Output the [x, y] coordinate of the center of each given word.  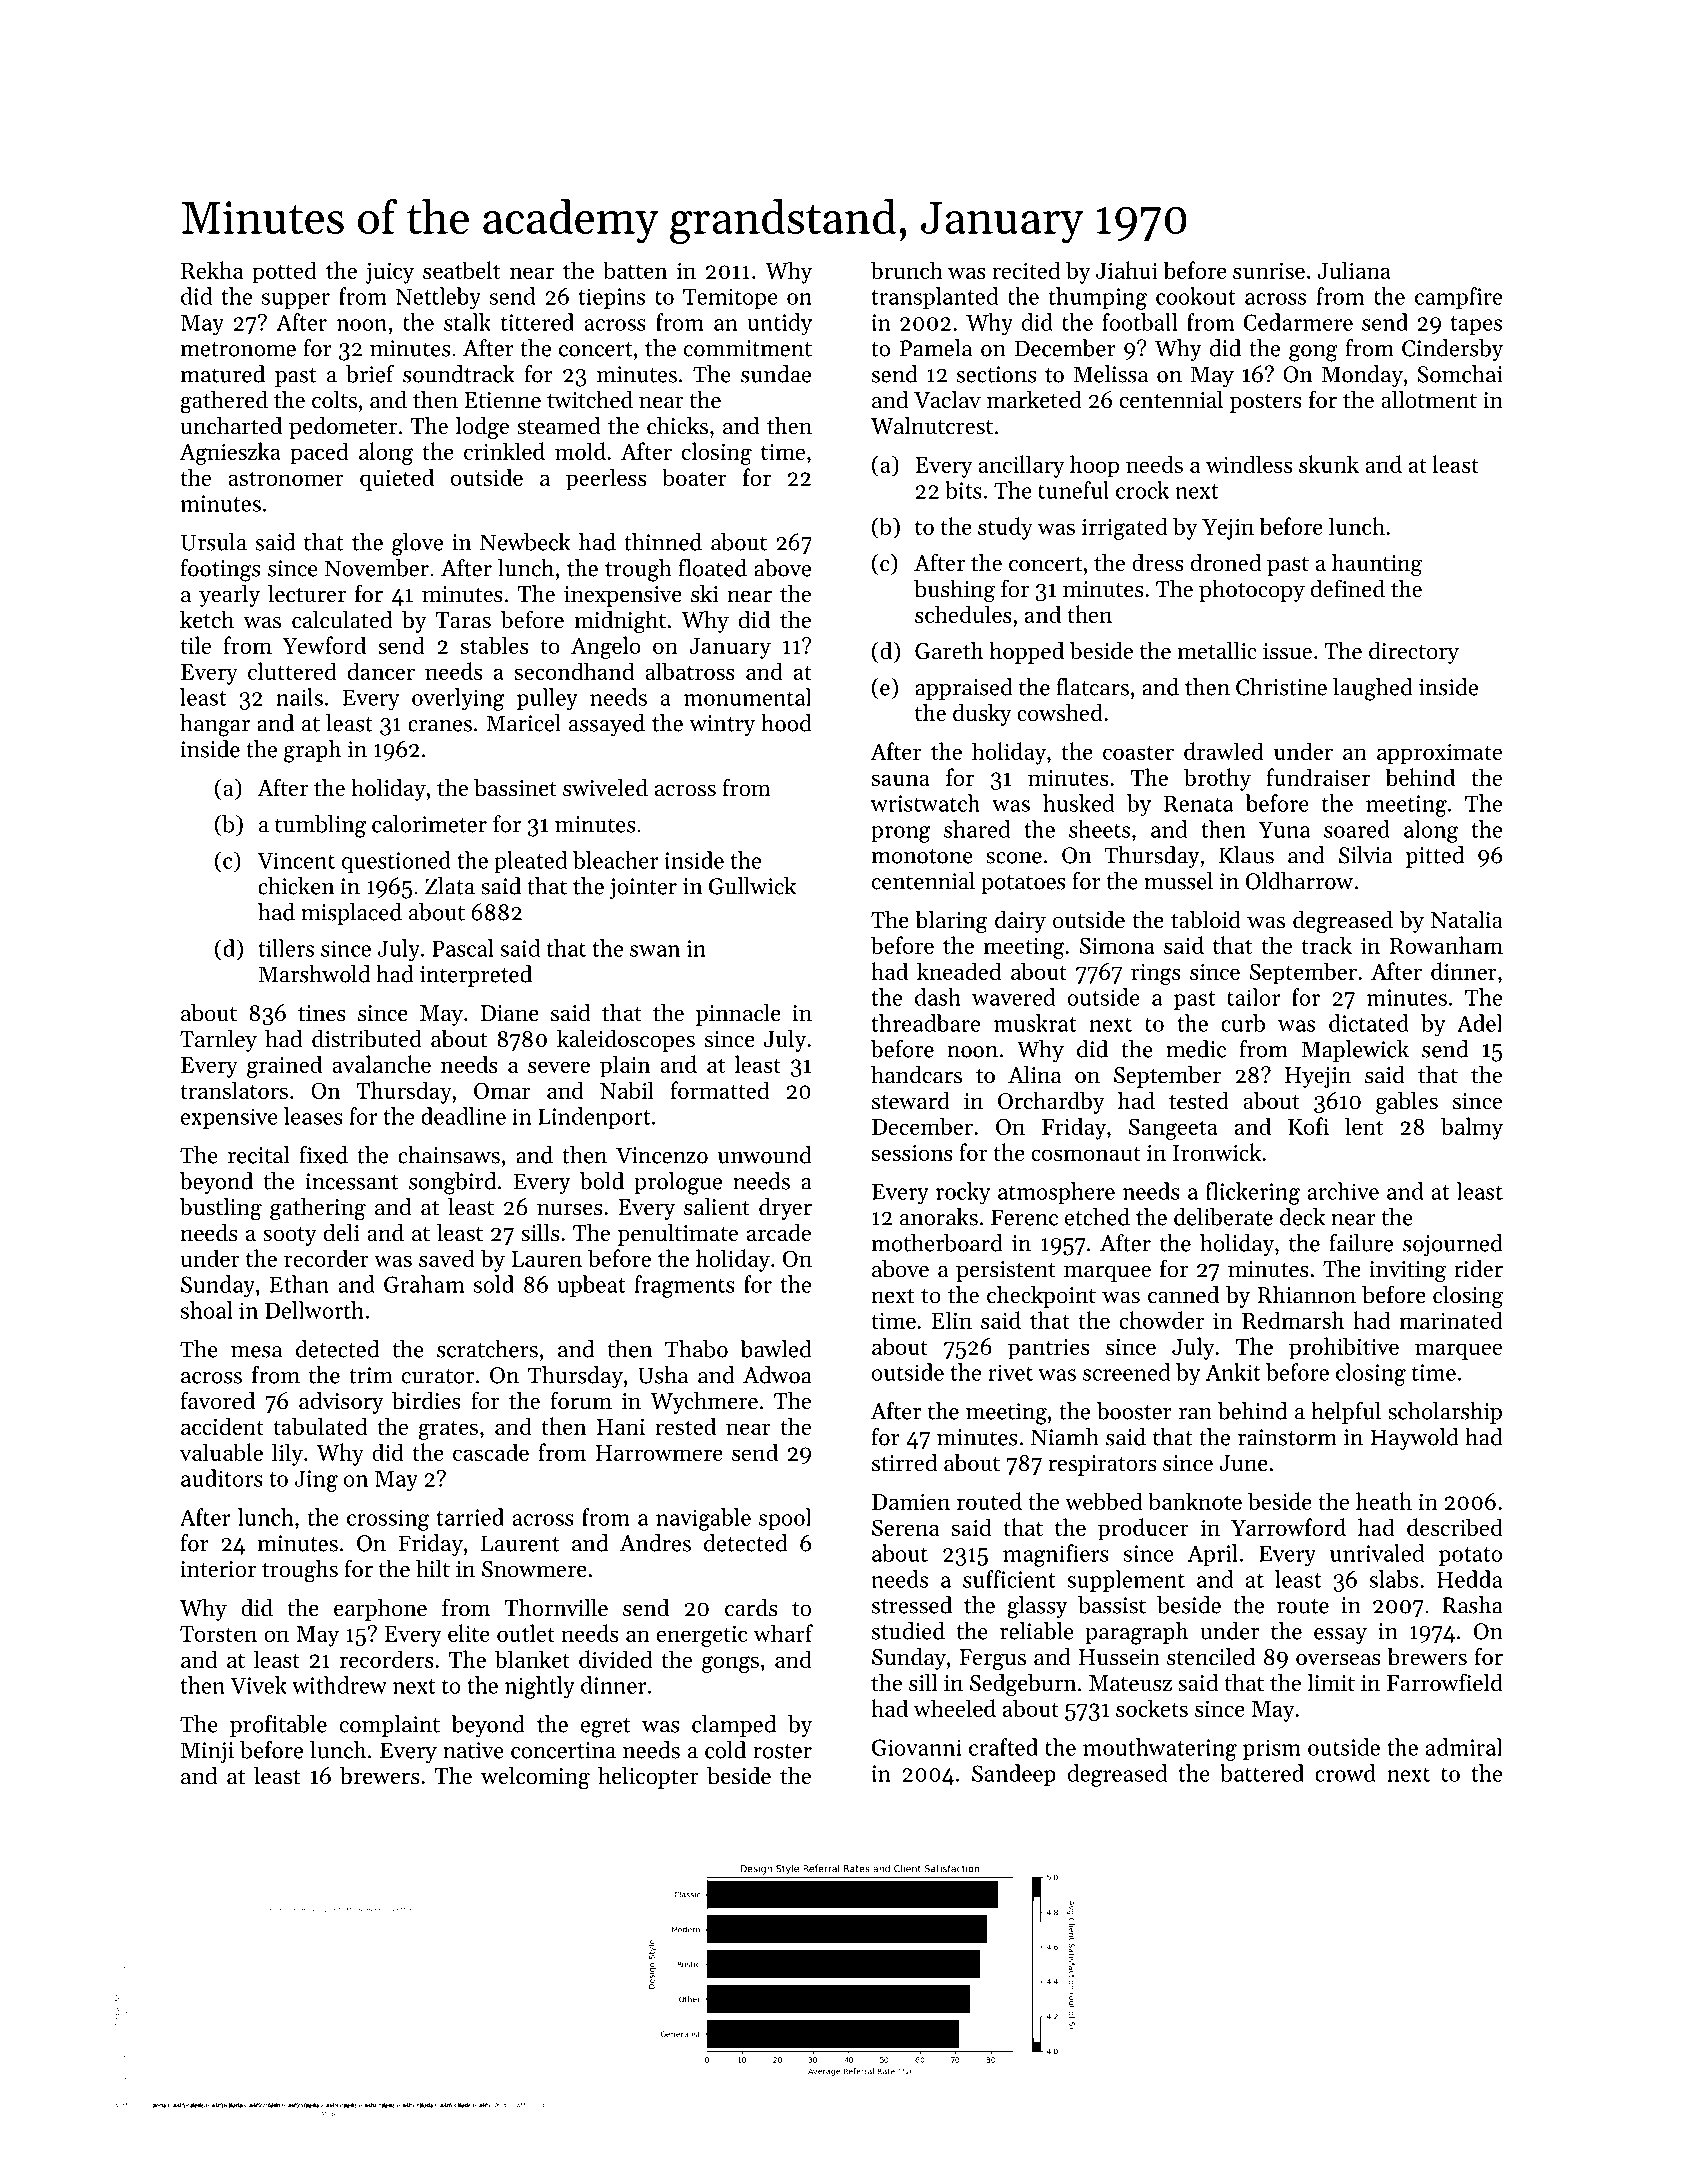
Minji [207, 1752]
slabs [1393, 1579]
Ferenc [1024, 1217]
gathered [224, 402]
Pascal [463, 948]
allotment [1429, 399]
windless [1249, 464]
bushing [954, 591]
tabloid [1206, 920]
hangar [215, 725]
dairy [1020, 922]
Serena [905, 1527]
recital [258, 1155]
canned [1183, 1295]
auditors [222, 1478]
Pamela [936, 348]
